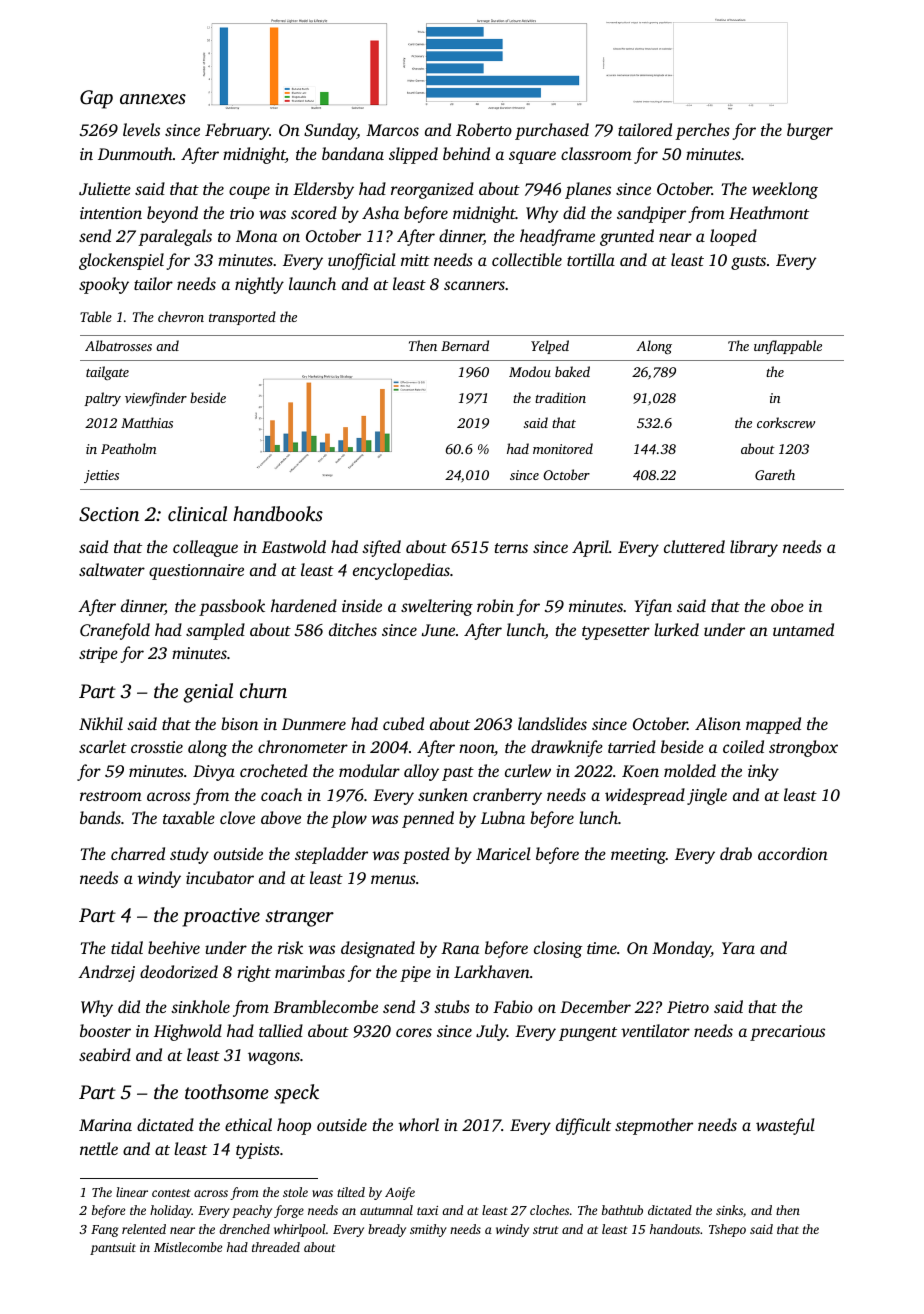 This image has height=1314, width=924. Describe the element at coordinates (546, 1230) in the image. I see `strut` at that location.
